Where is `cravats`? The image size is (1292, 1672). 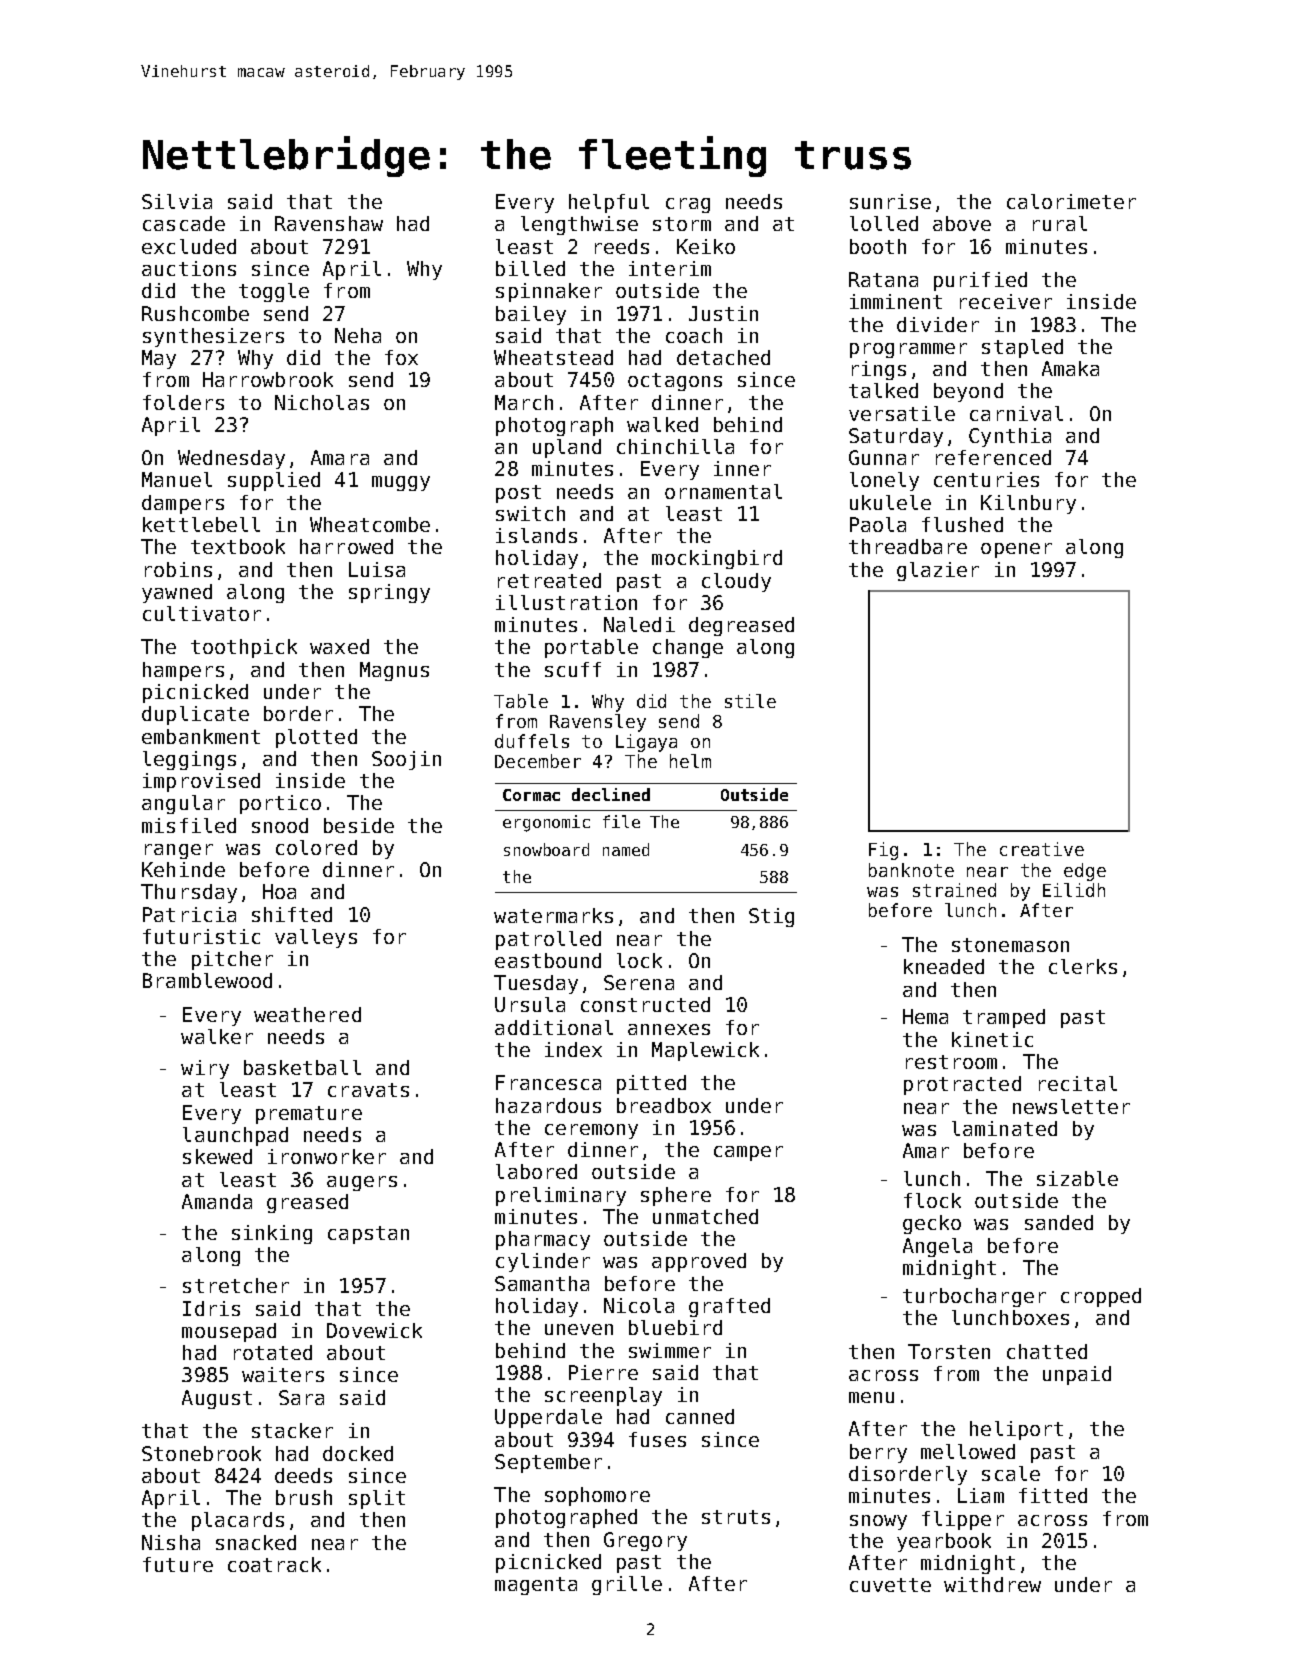
cravats is located at coordinates (368, 1090).
